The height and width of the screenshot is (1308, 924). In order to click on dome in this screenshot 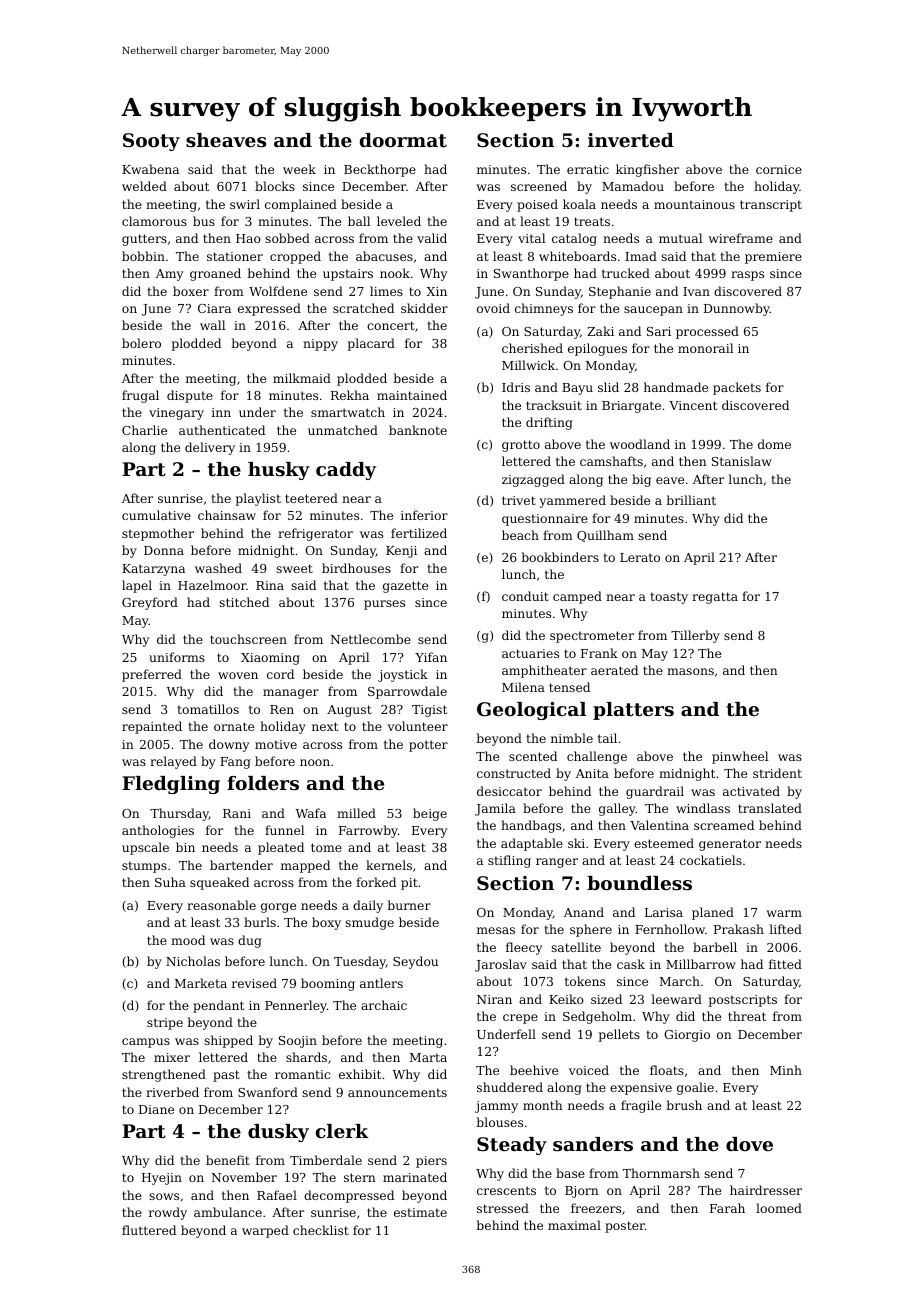, I will do `click(774, 444)`.
